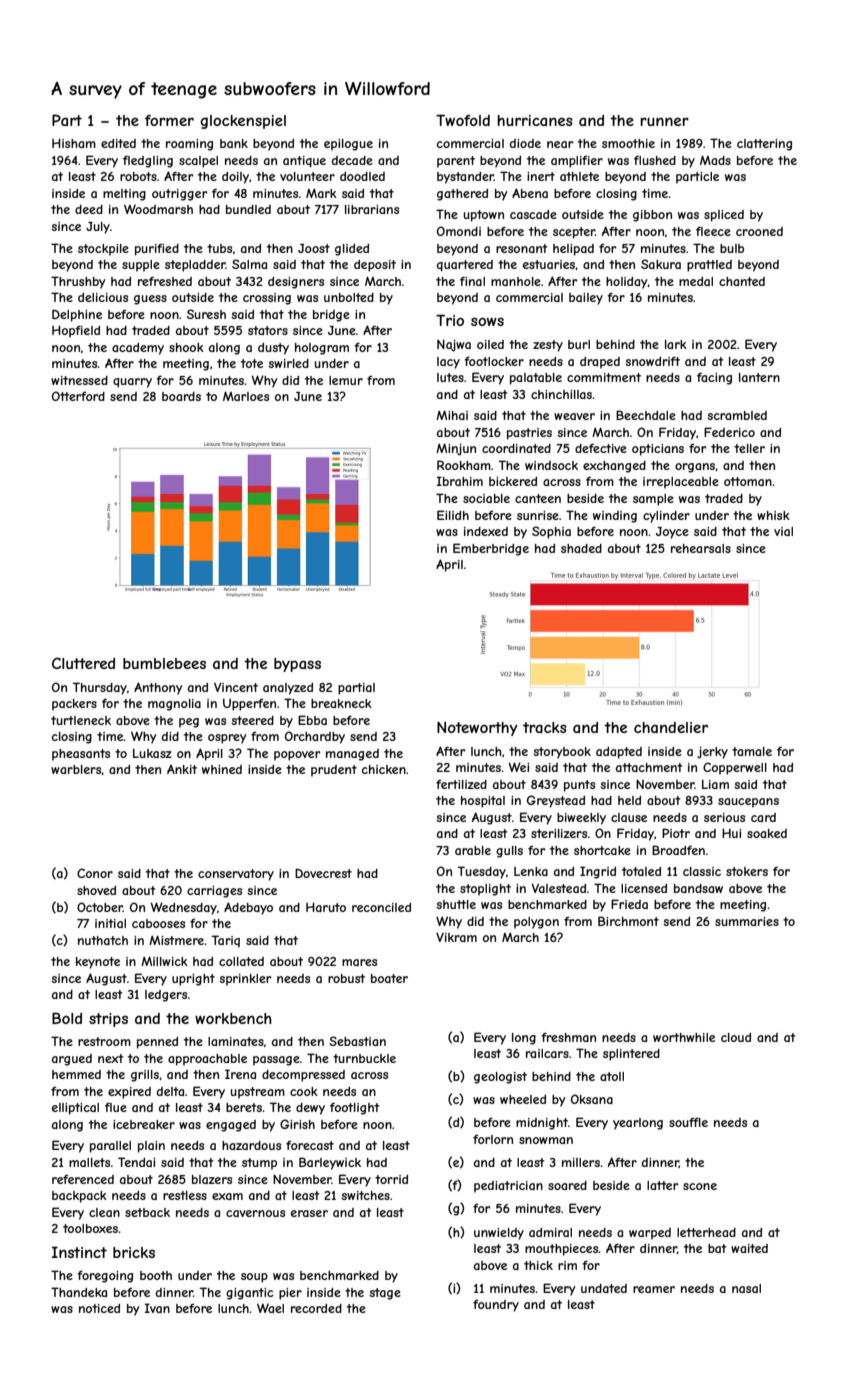  What do you see at coordinates (473, 850) in the image?
I see `arable` at bounding box center [473, 850].
